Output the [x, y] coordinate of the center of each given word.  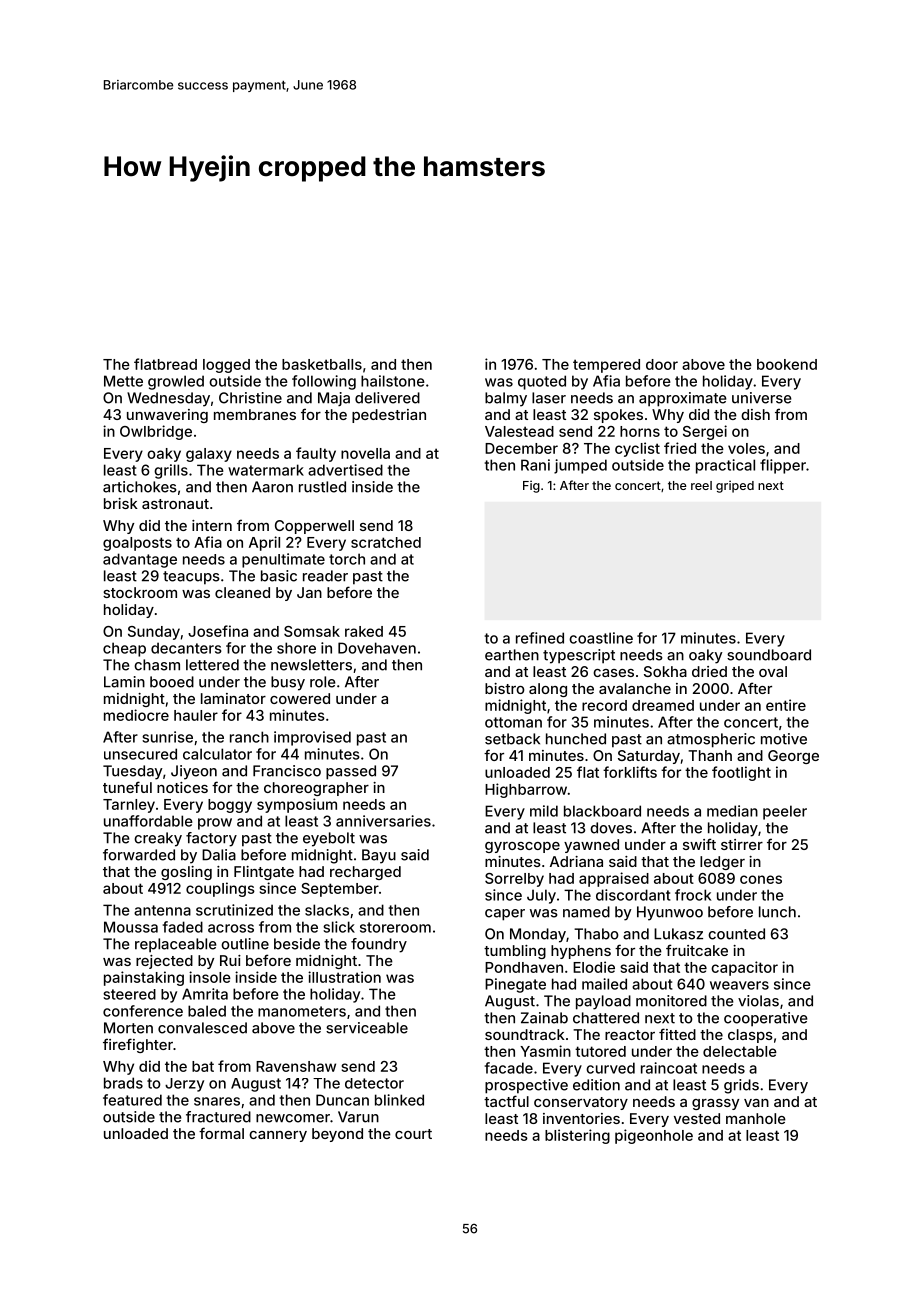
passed [351, 772]
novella [365, 453]
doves [611, 828]
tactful [506, 1101]
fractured [218, 1117]
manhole [756, 1118]
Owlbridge [156, 432]
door [662, 364]
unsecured [140, 754]
